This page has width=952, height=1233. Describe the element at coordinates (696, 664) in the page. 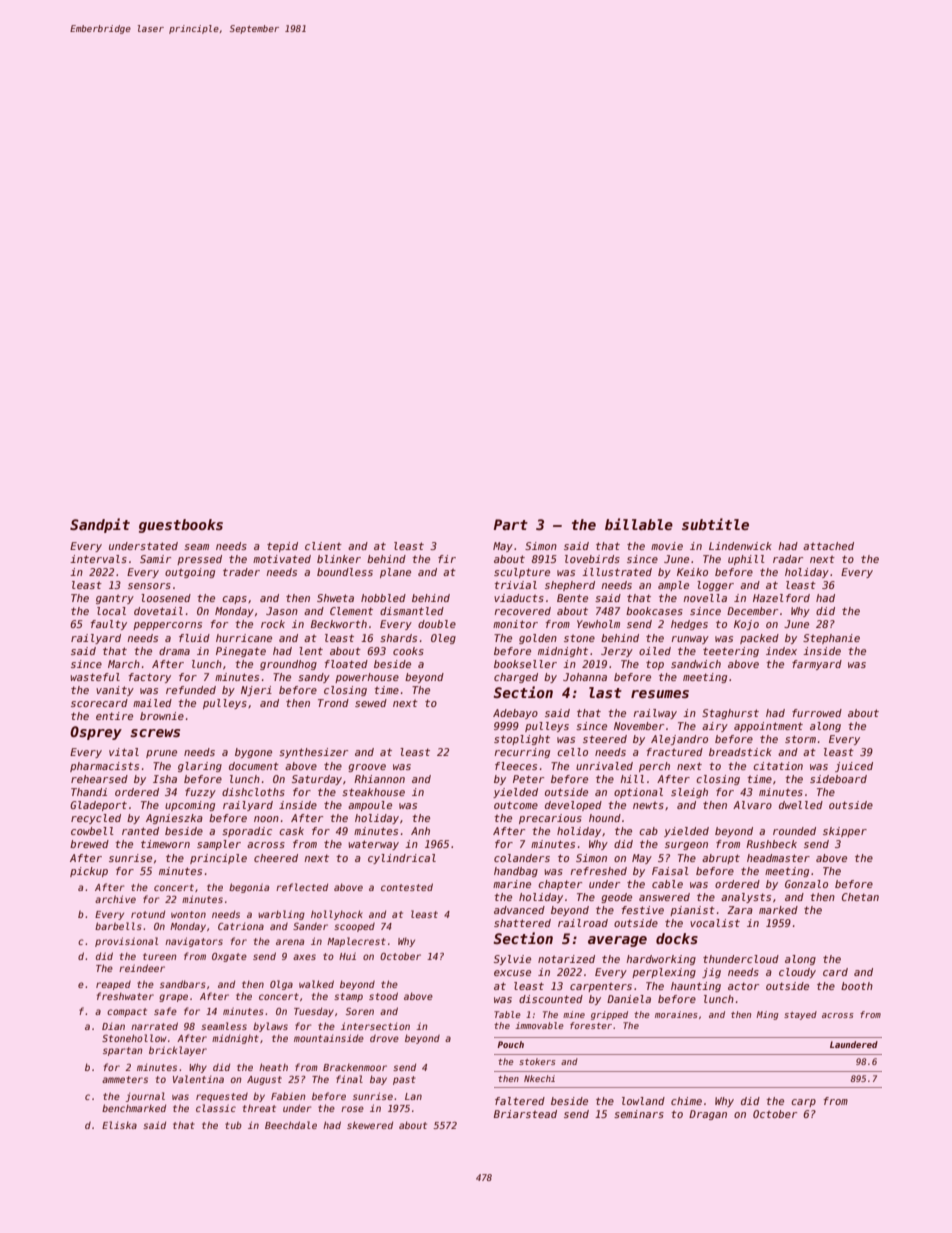

I see `sandwich` at that location.
